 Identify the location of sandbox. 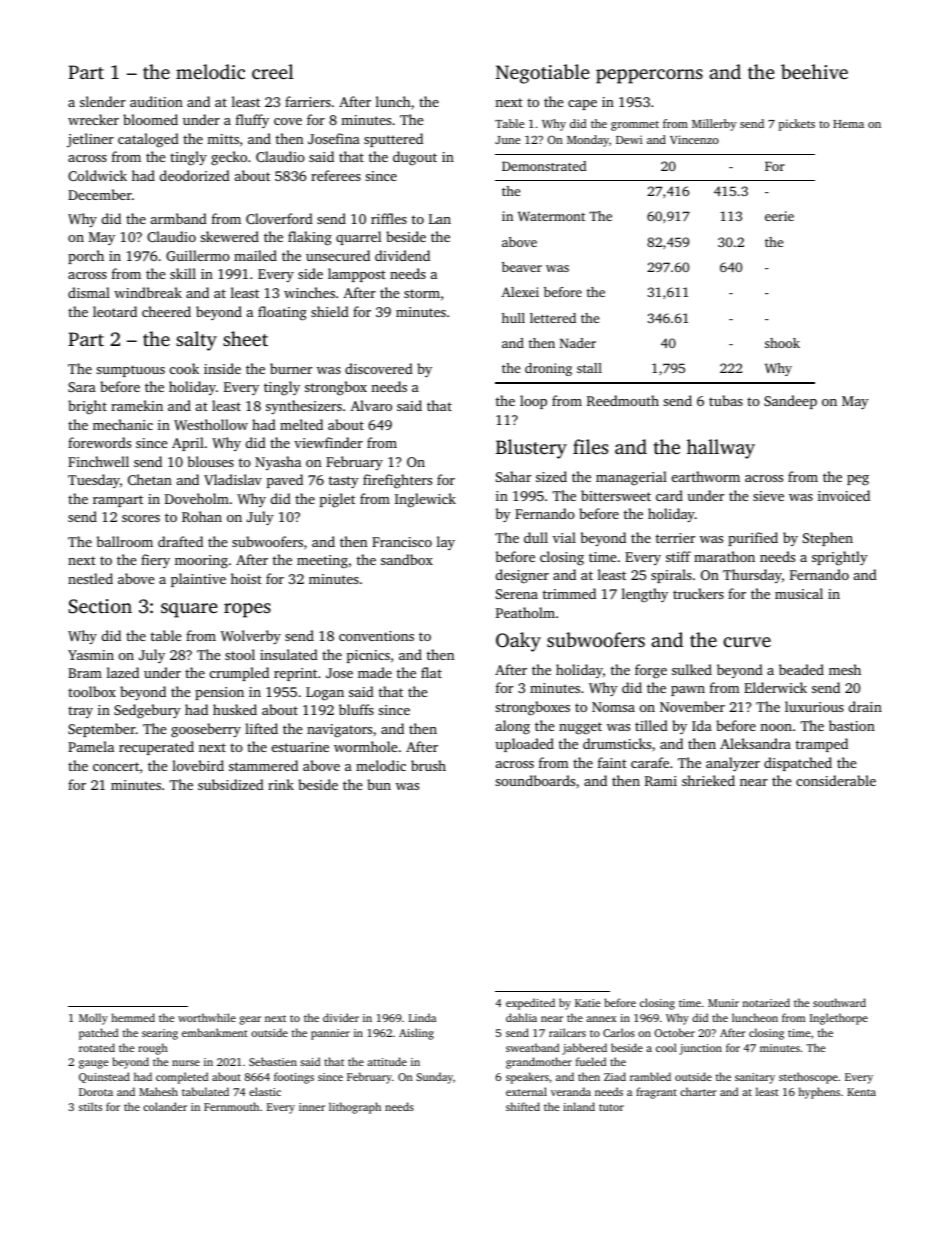
(407, 559).
